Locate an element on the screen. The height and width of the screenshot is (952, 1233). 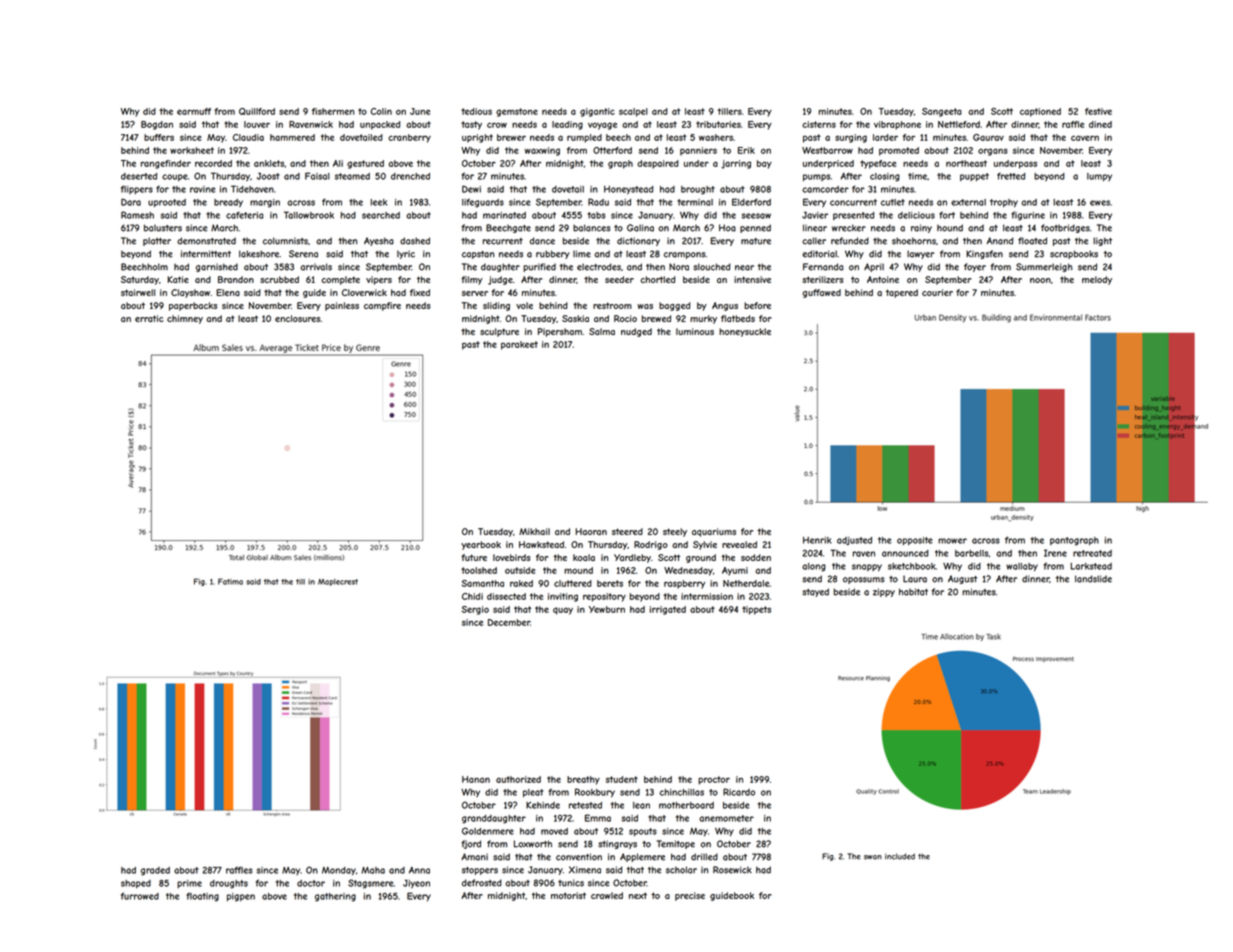
motorist is located at coordinates (568, 895).
